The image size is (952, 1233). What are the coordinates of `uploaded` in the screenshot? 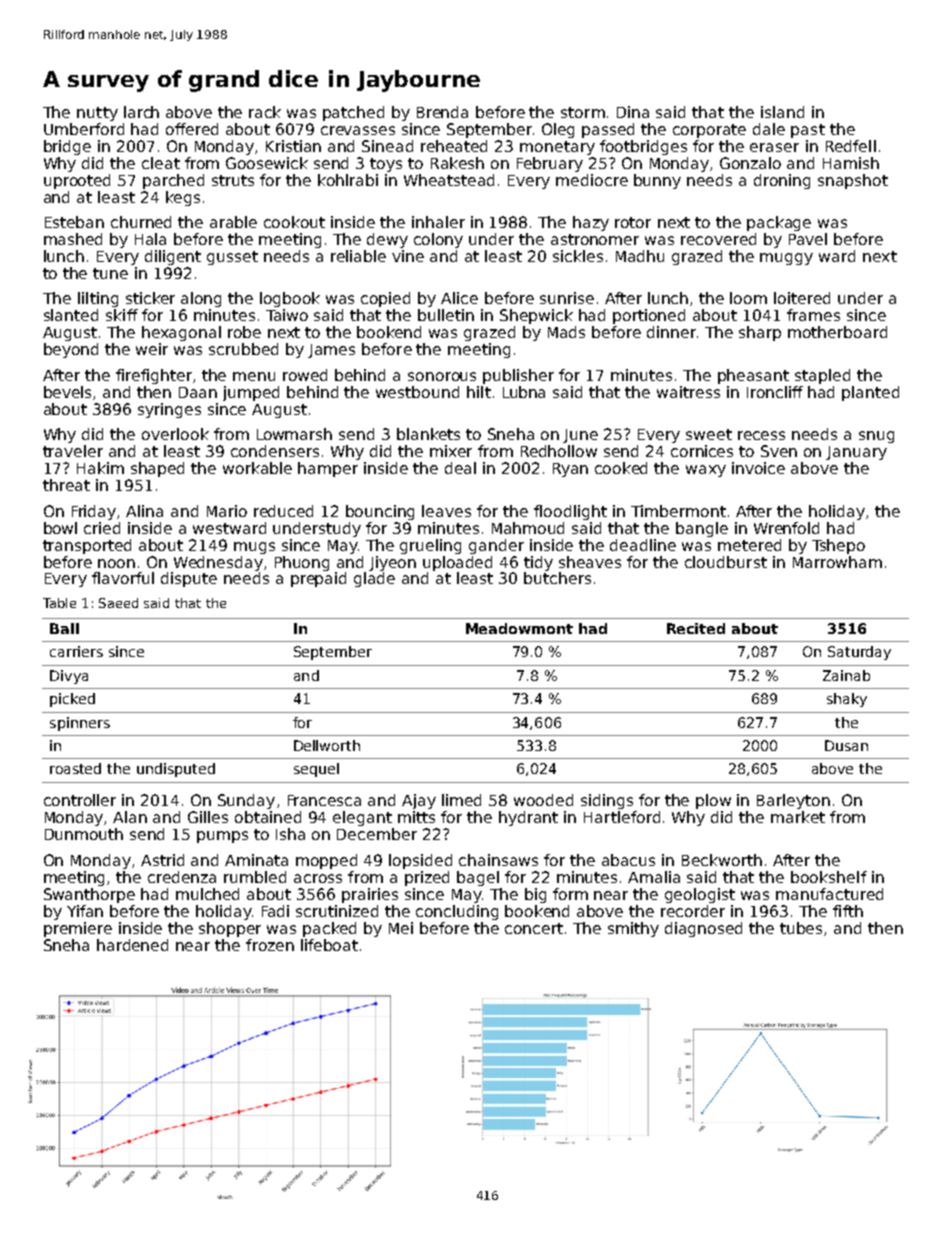 It's located at (457, 563).
